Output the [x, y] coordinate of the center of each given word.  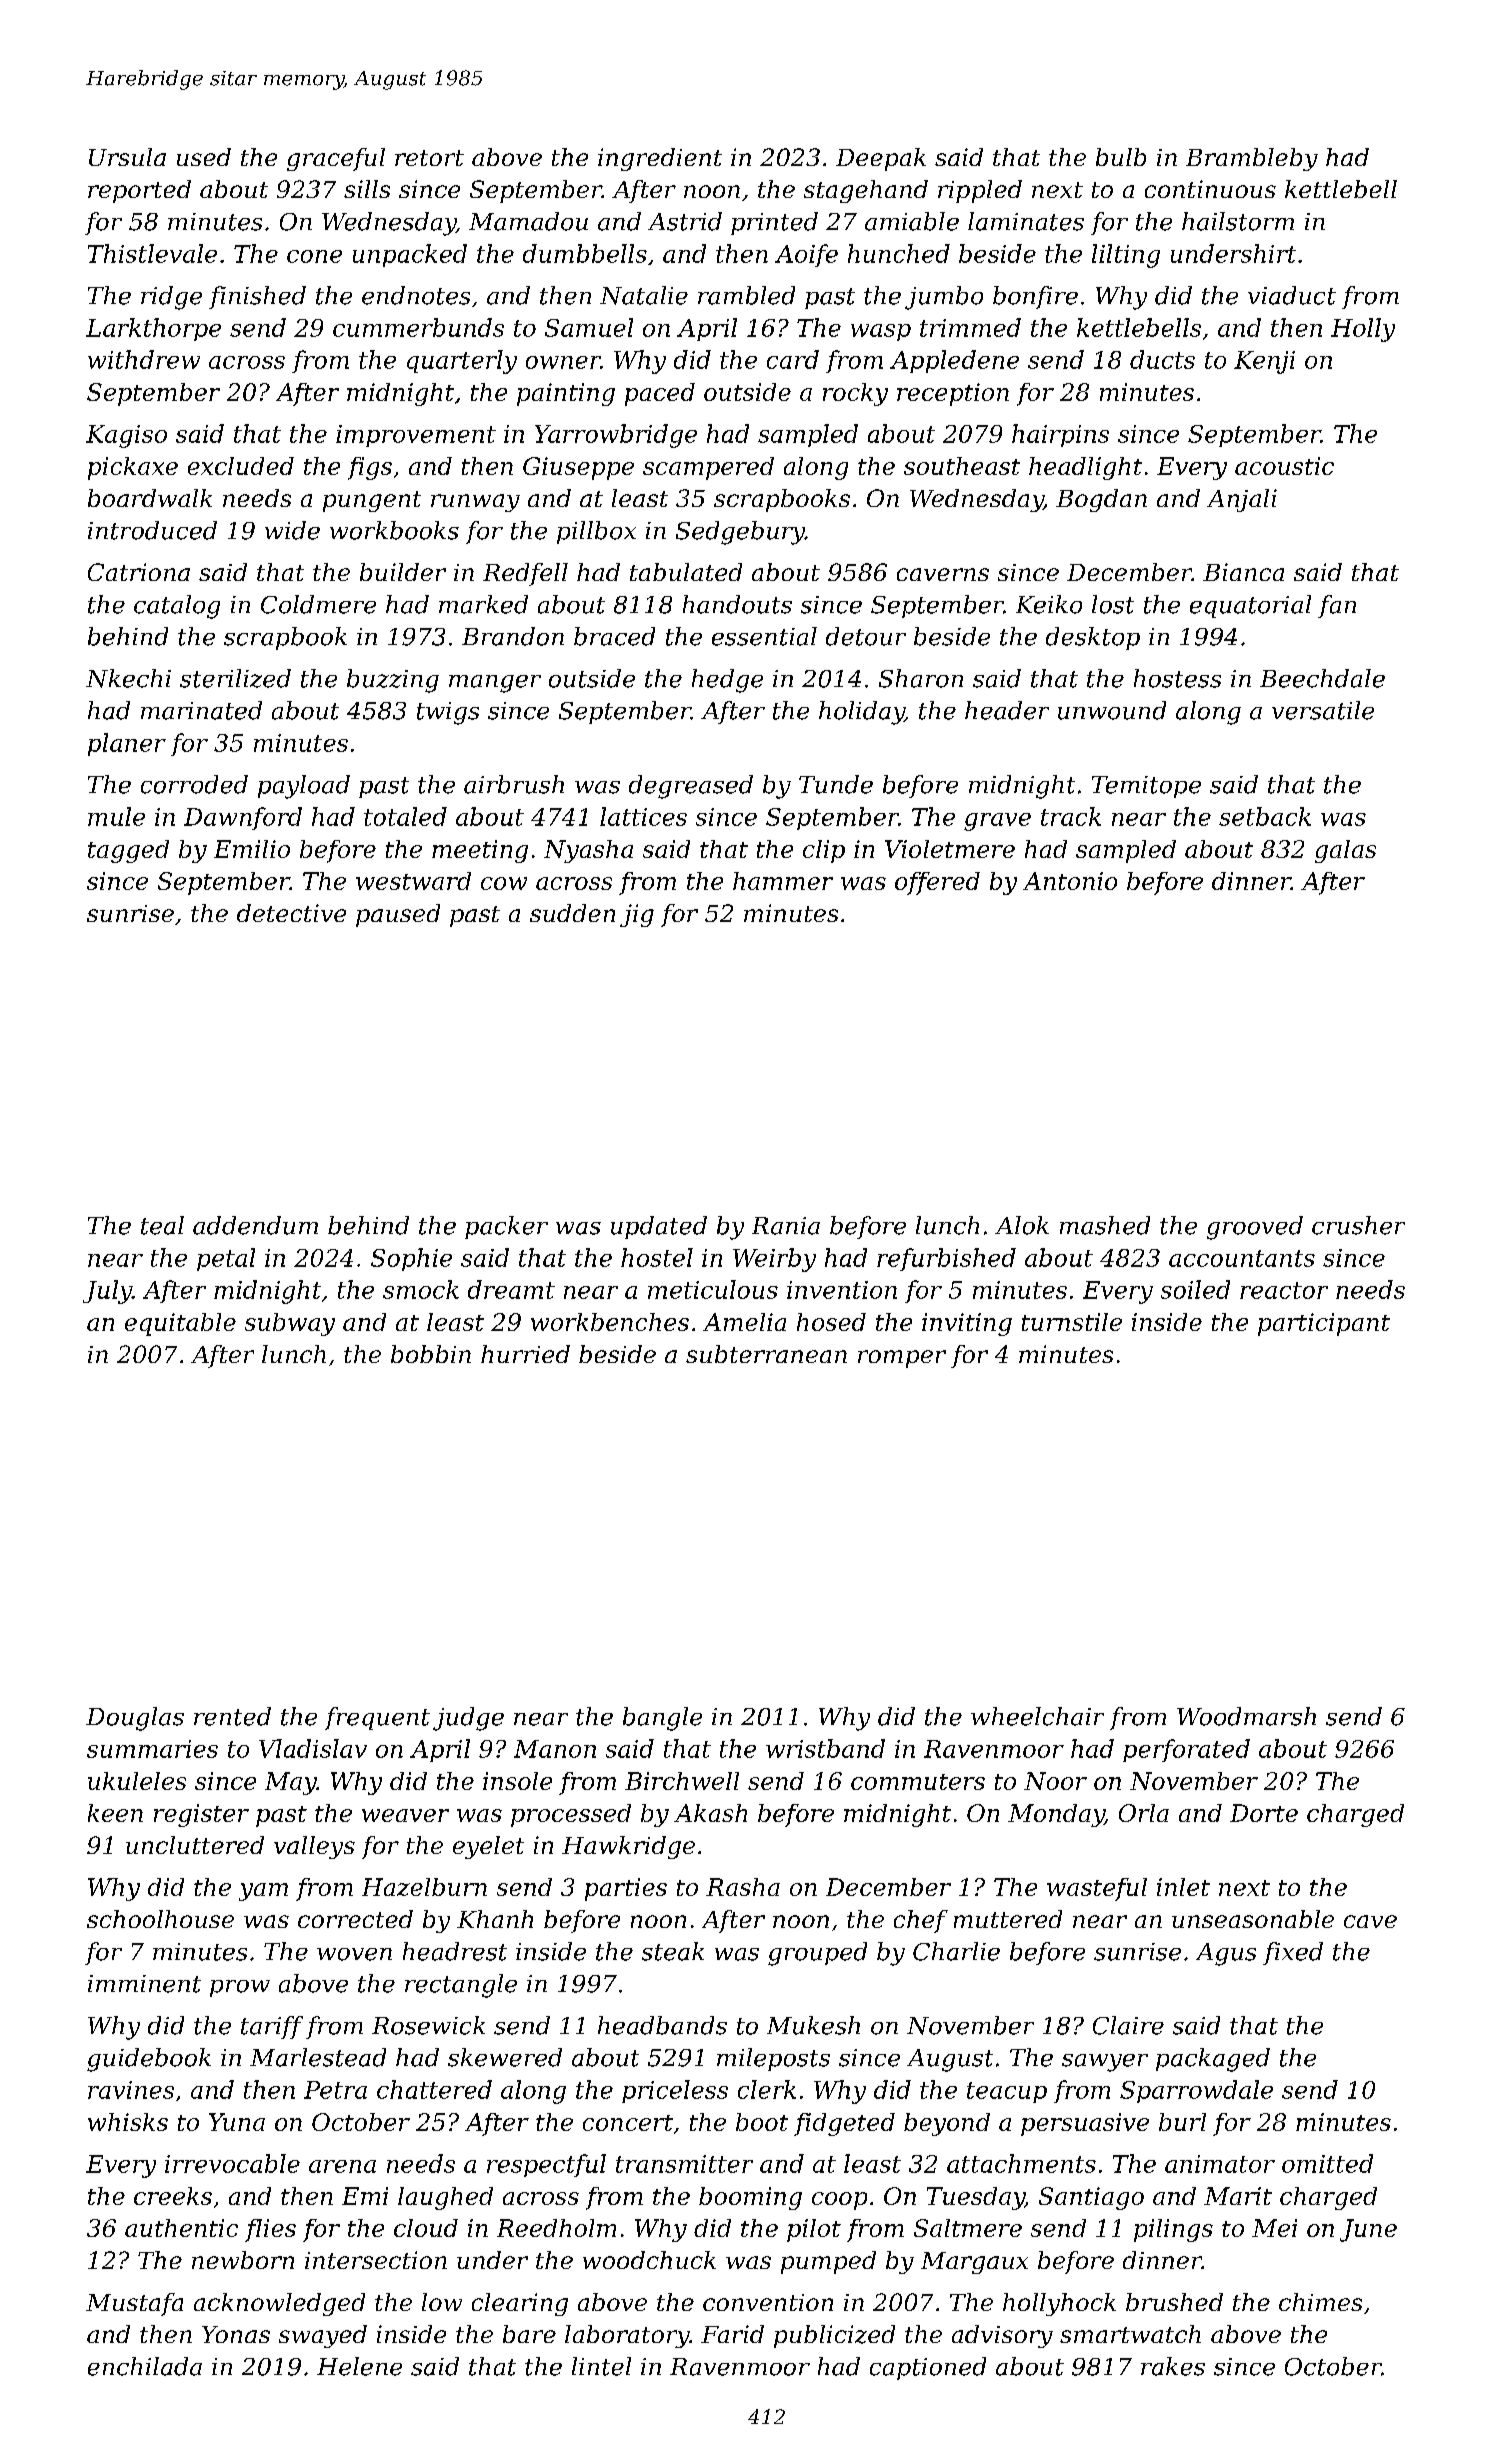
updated [659, 1227]
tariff [272, 2027]
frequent [377, 1718]
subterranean [766, 1354]
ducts [1162, 359]
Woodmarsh [1246, 1716]
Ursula [127, 157]
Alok [1022, 1225]
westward [413, 881]
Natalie [644, 295]
